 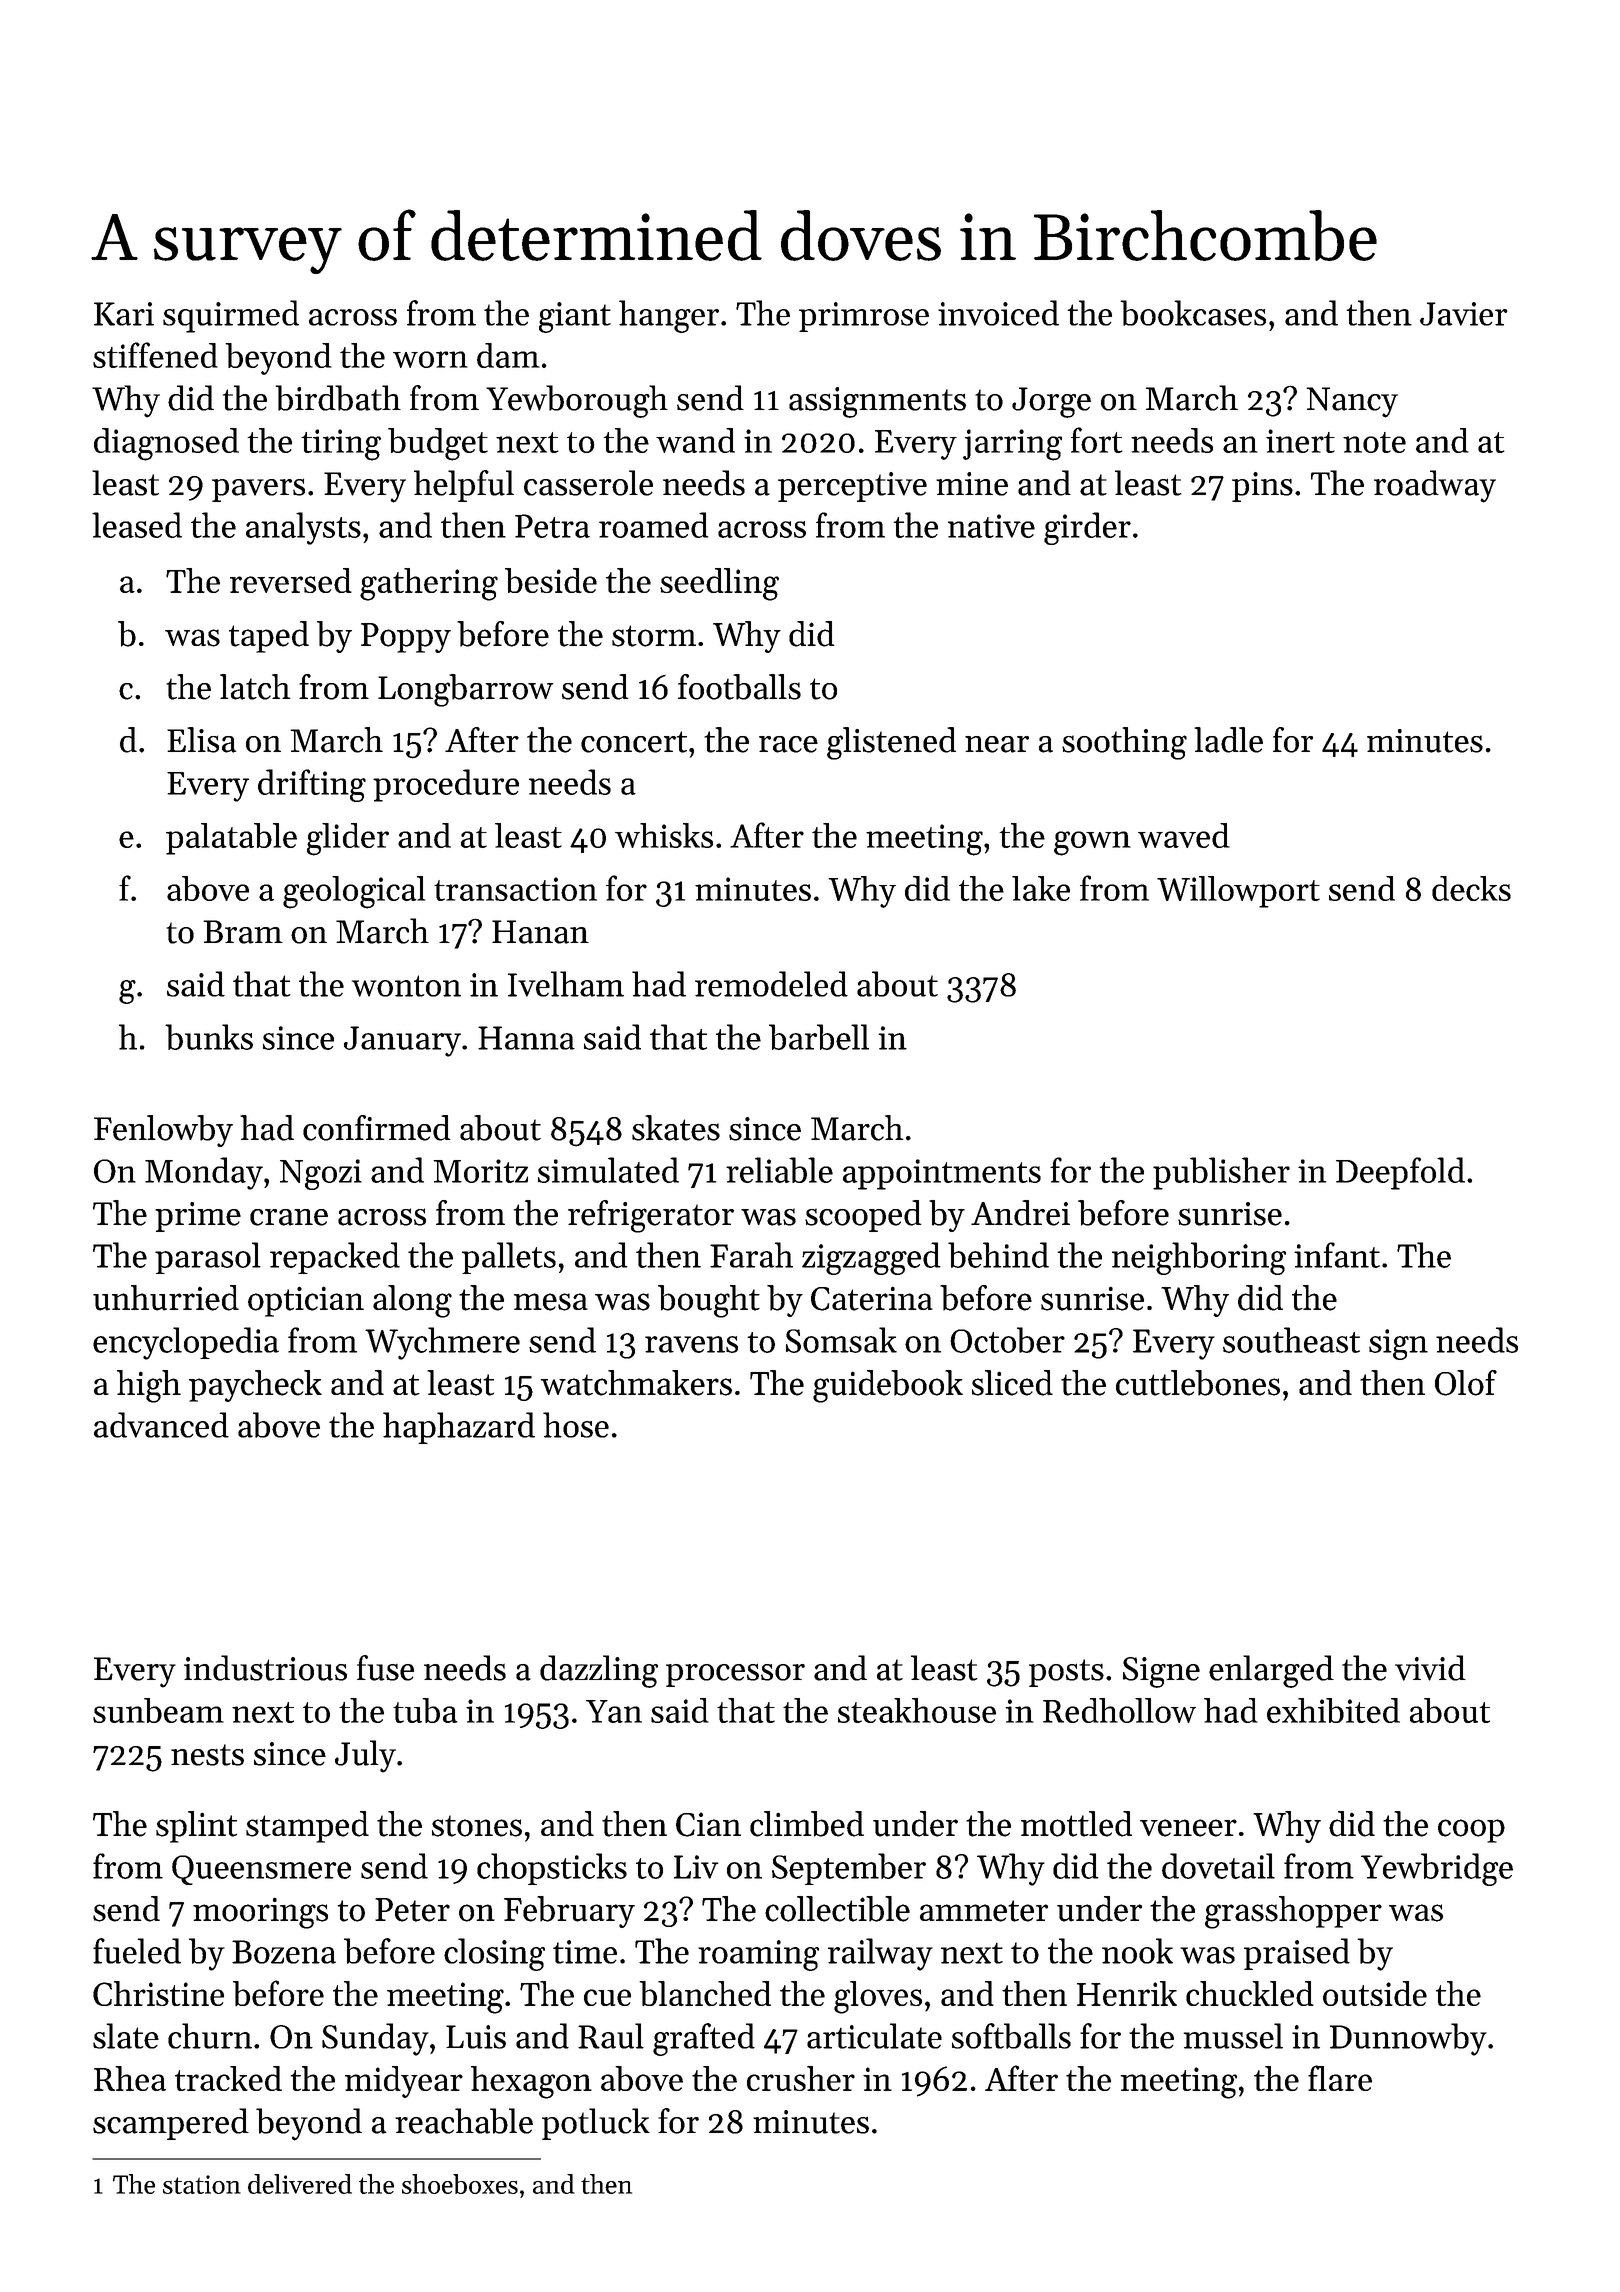 What do you see at coordinates (942, 1174) in the screenshot?
I see `appointments` at bounding box center [942, 1174].
